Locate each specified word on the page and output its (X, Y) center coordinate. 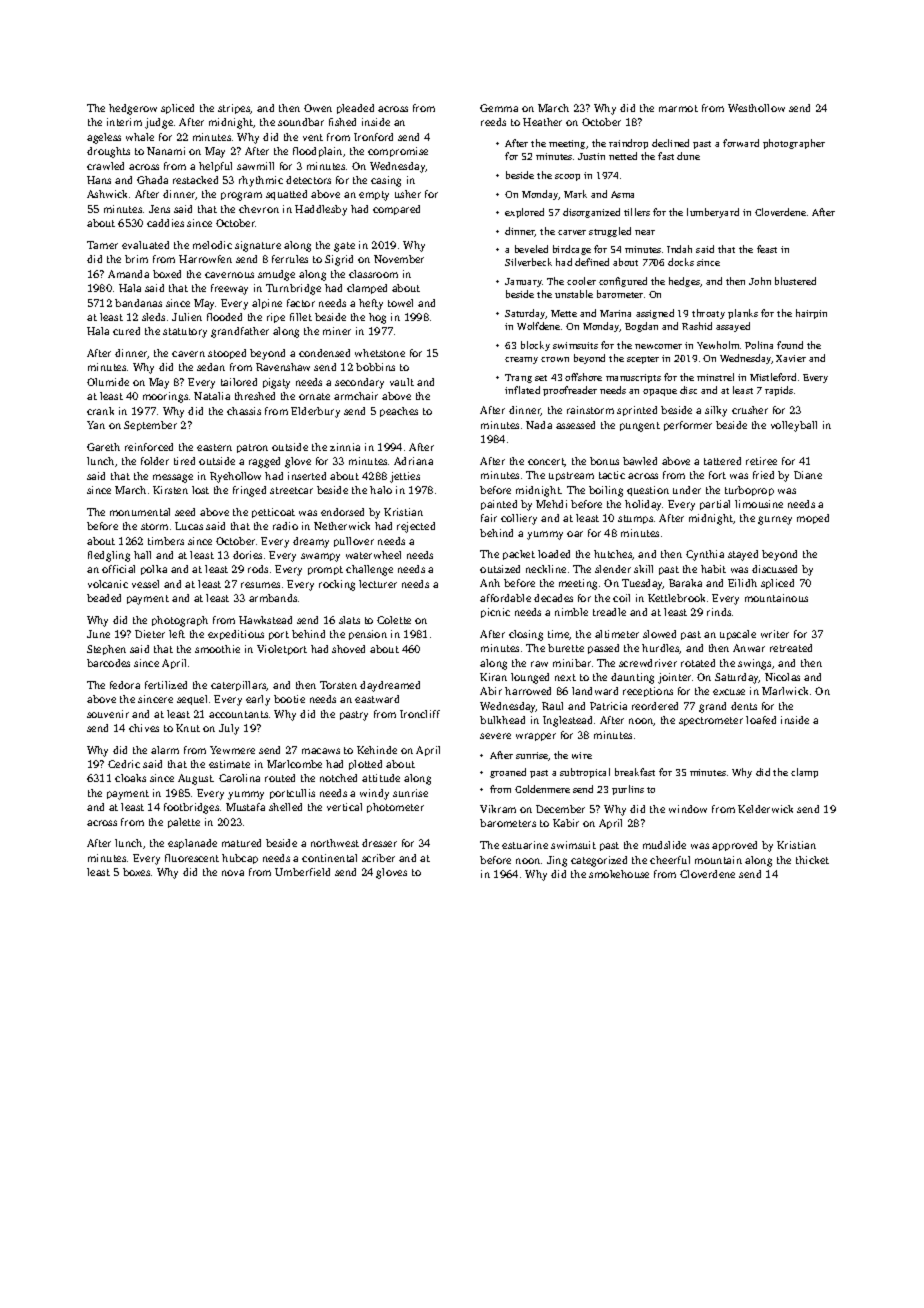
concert (546, 462)
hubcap (240, 859)
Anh (490, 583)
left (177, 634)
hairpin (811, 314)
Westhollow (756, 108)
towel (400, 303)
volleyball (794, 426)
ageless (104, 138)
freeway (229, 289)
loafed (761, 720)
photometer (395, 808)
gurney (775, 520)
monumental (140, 512)
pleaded (355, 109)
